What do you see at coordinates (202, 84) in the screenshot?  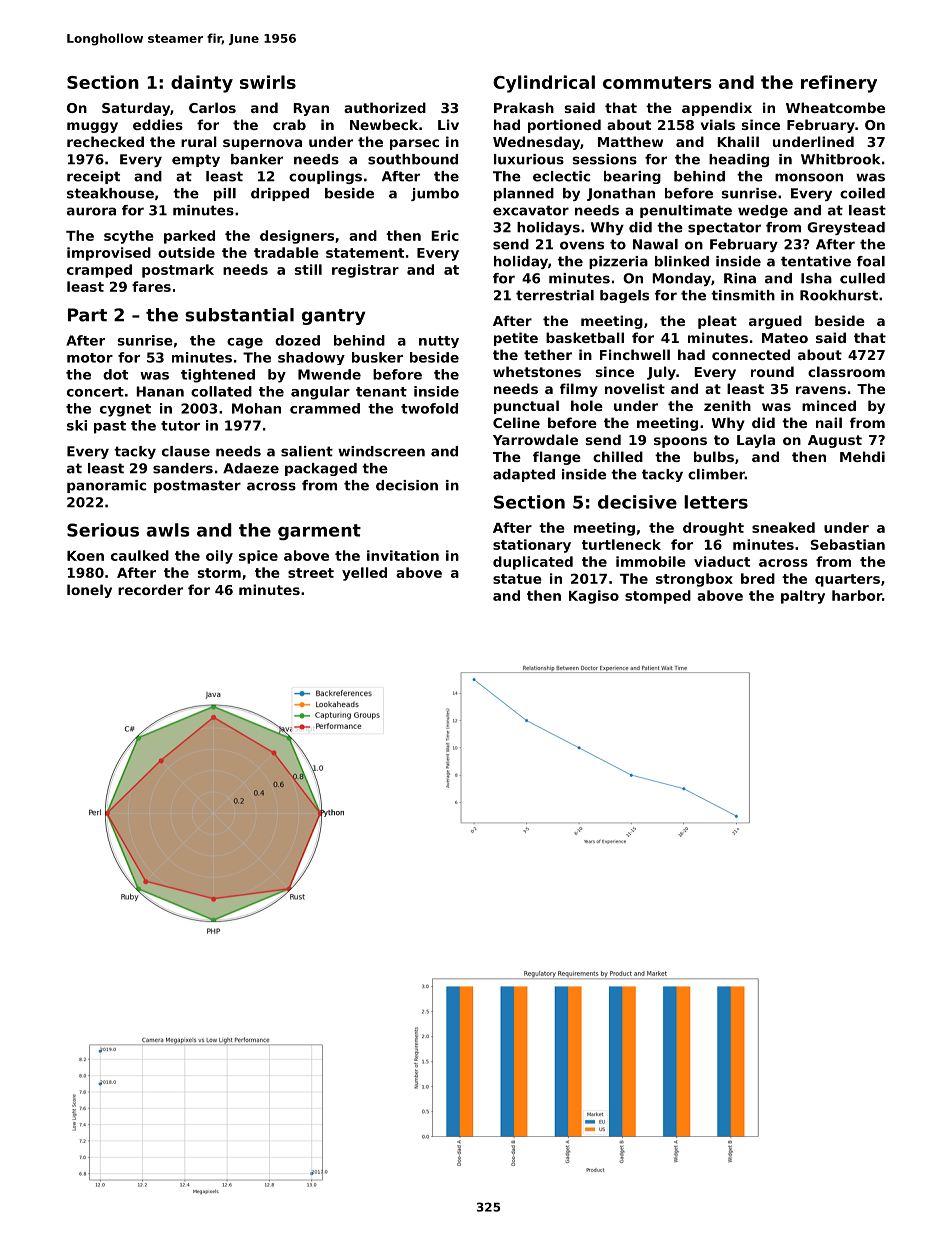 I see `dainty` at bounding box center [202, 84].
